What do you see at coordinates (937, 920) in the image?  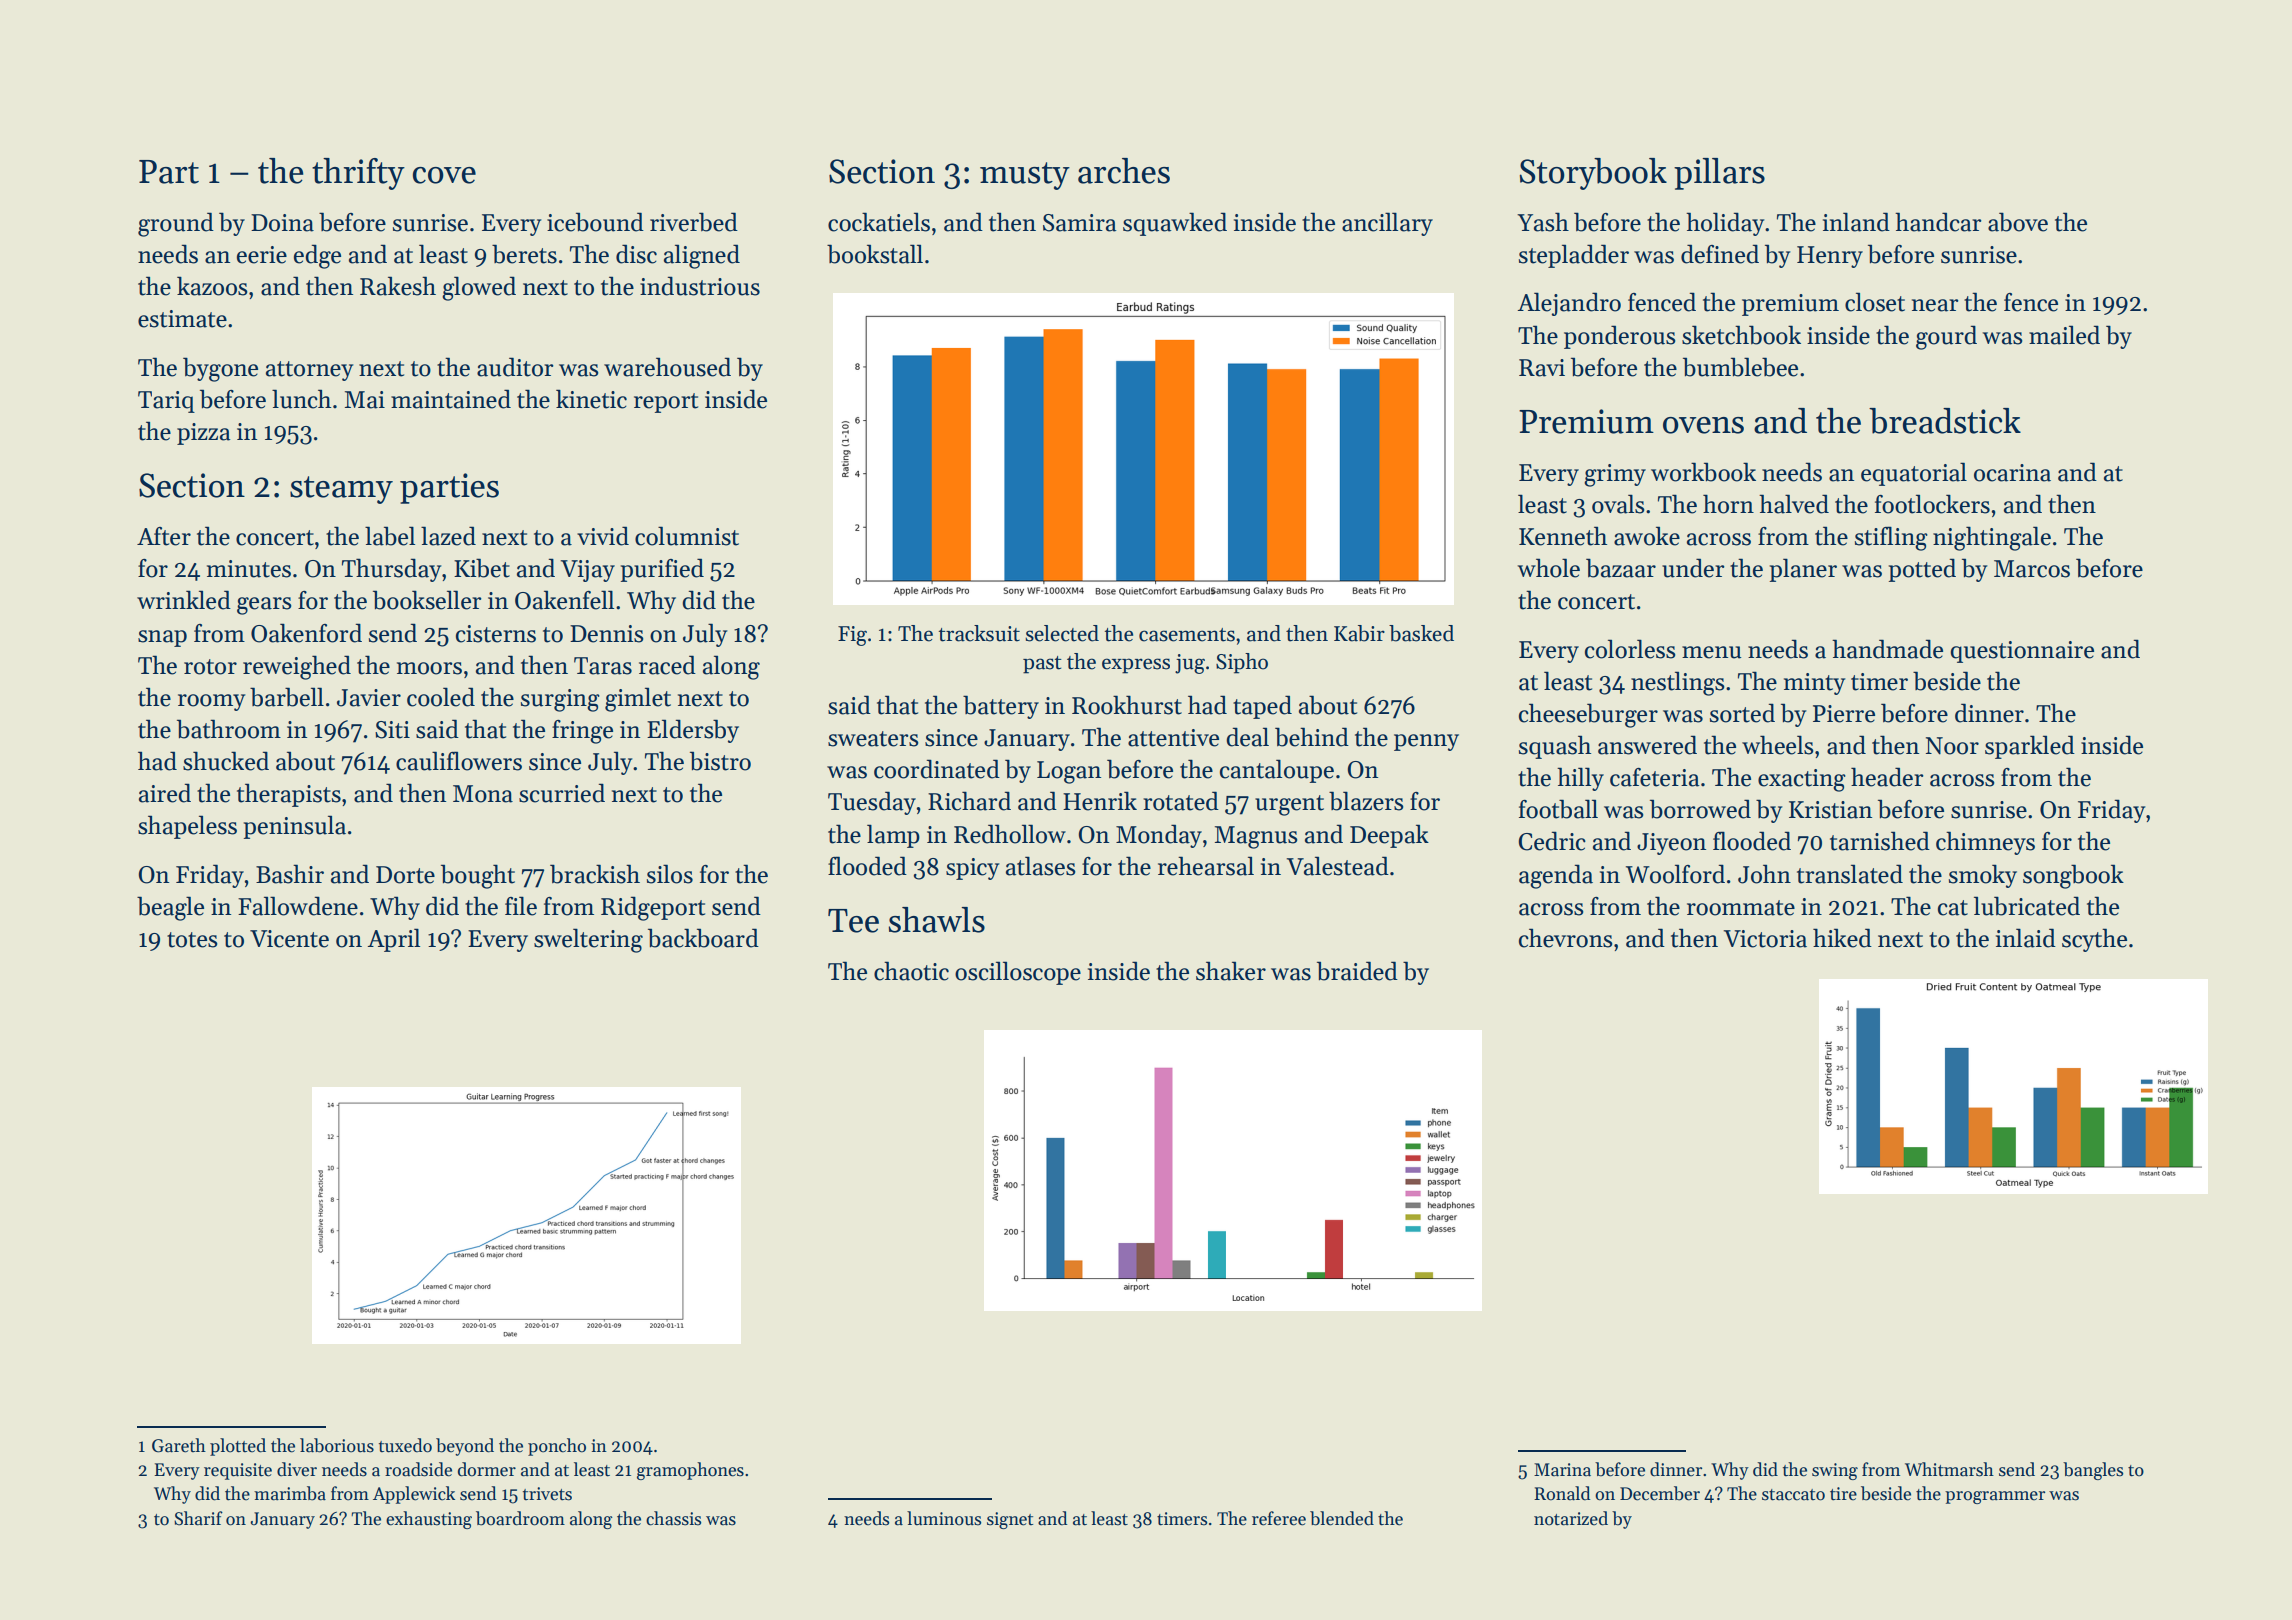 I see `shawls` at bounding box center [937, 920].
